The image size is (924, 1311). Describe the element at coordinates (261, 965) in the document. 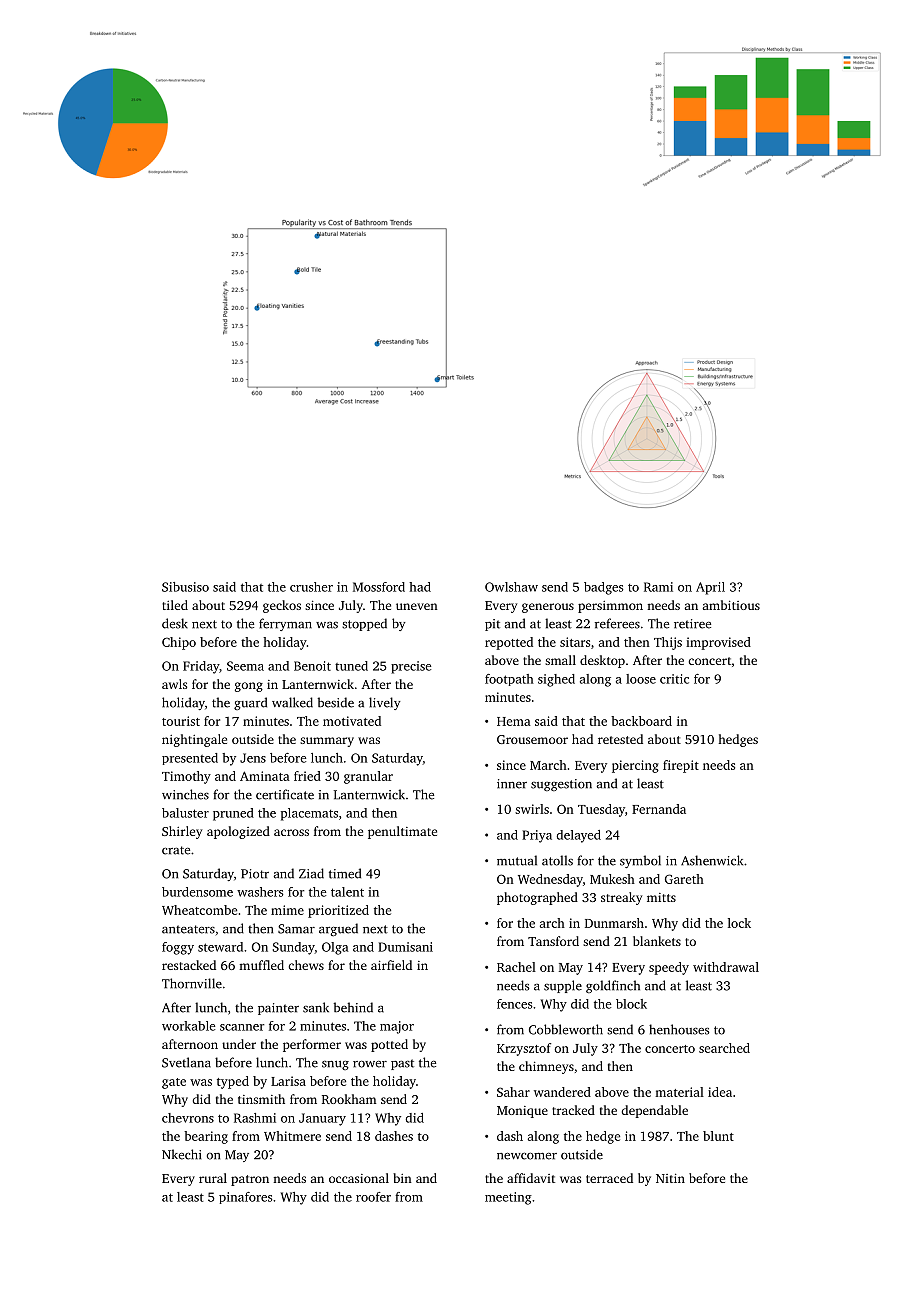

I see `muffled` at that location.
